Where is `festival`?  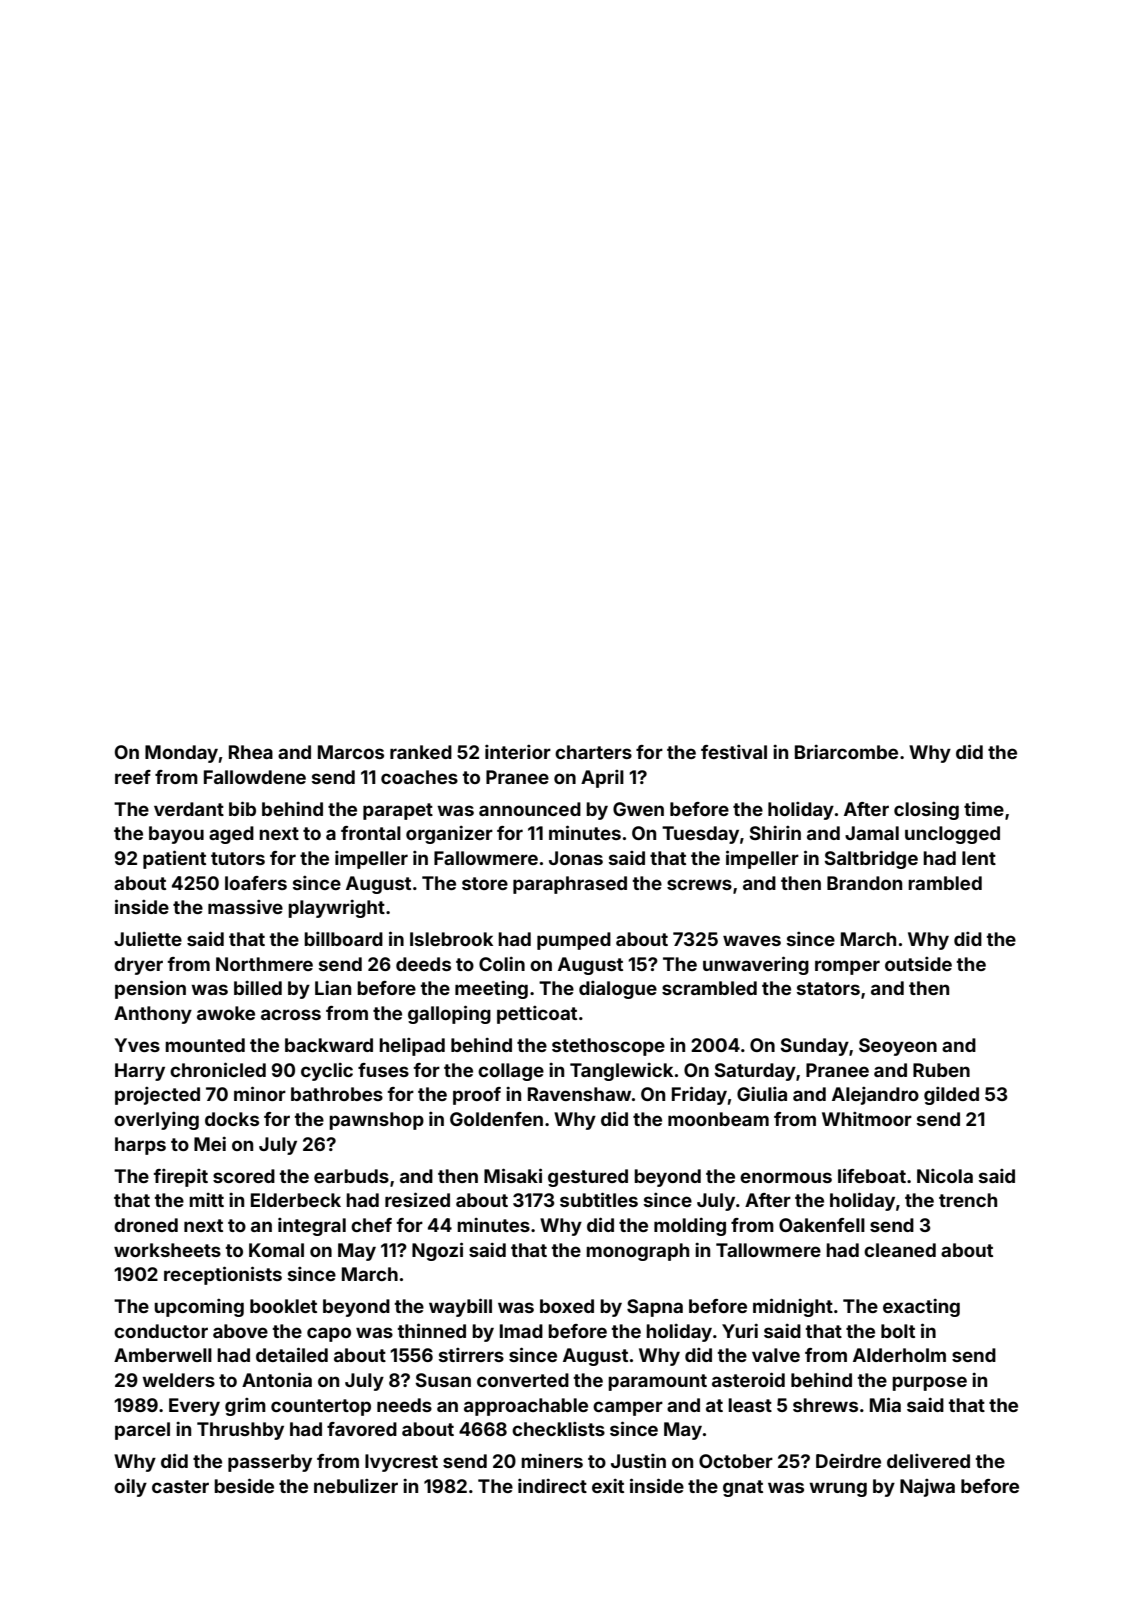
festival is located at coordinates (734, 752).
